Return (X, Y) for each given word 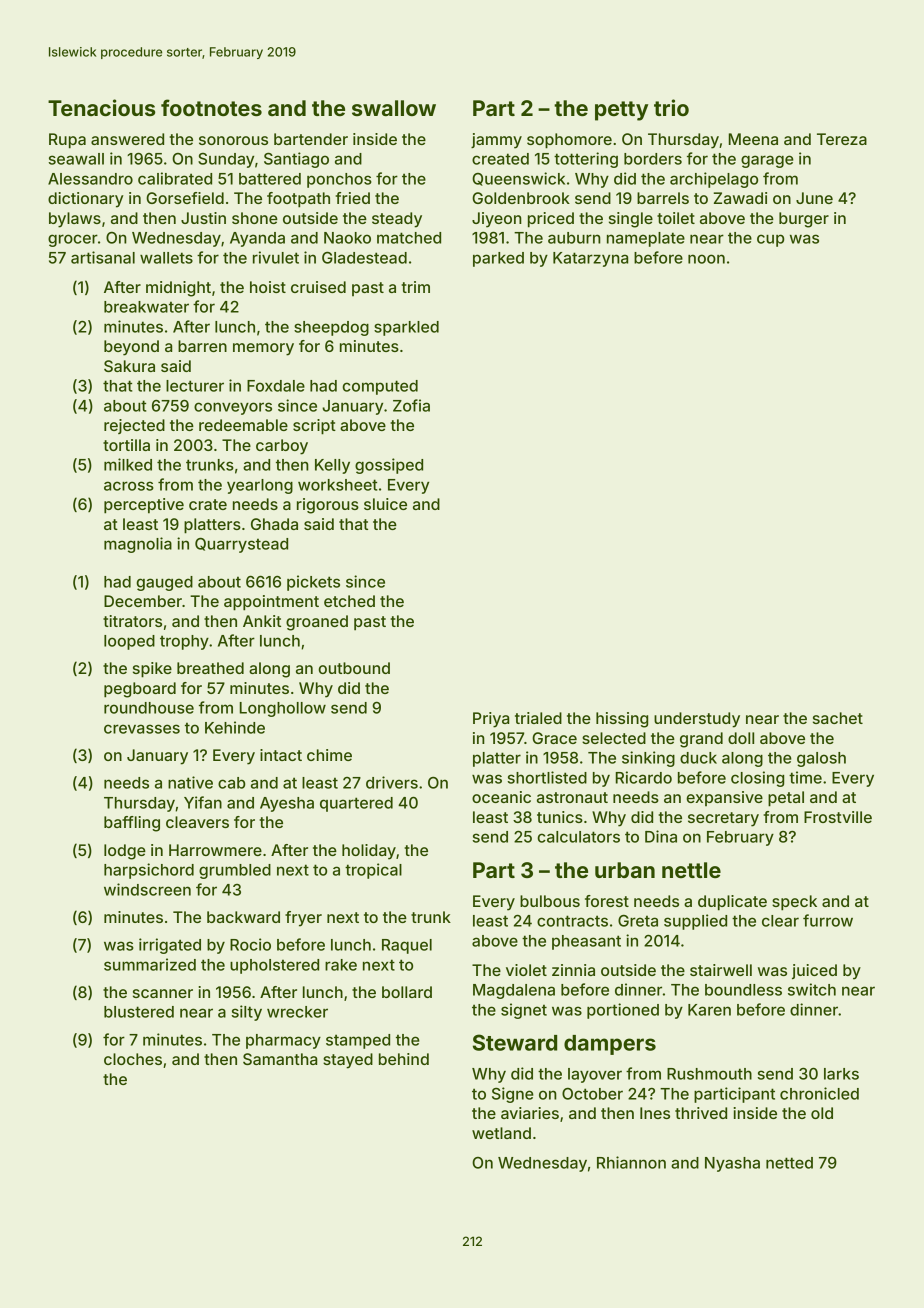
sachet (838, 718)
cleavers (197, 822)
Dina (661, 836)
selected (614, 738)
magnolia (138, 545)
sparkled (406, 328)
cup (770, 240)
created (500, 159)
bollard (407, 992)
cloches (133, 1059)
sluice (385, 504)
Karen (709, 1010)
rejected (134, 426)
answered (127, 139)
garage (767, 161)
